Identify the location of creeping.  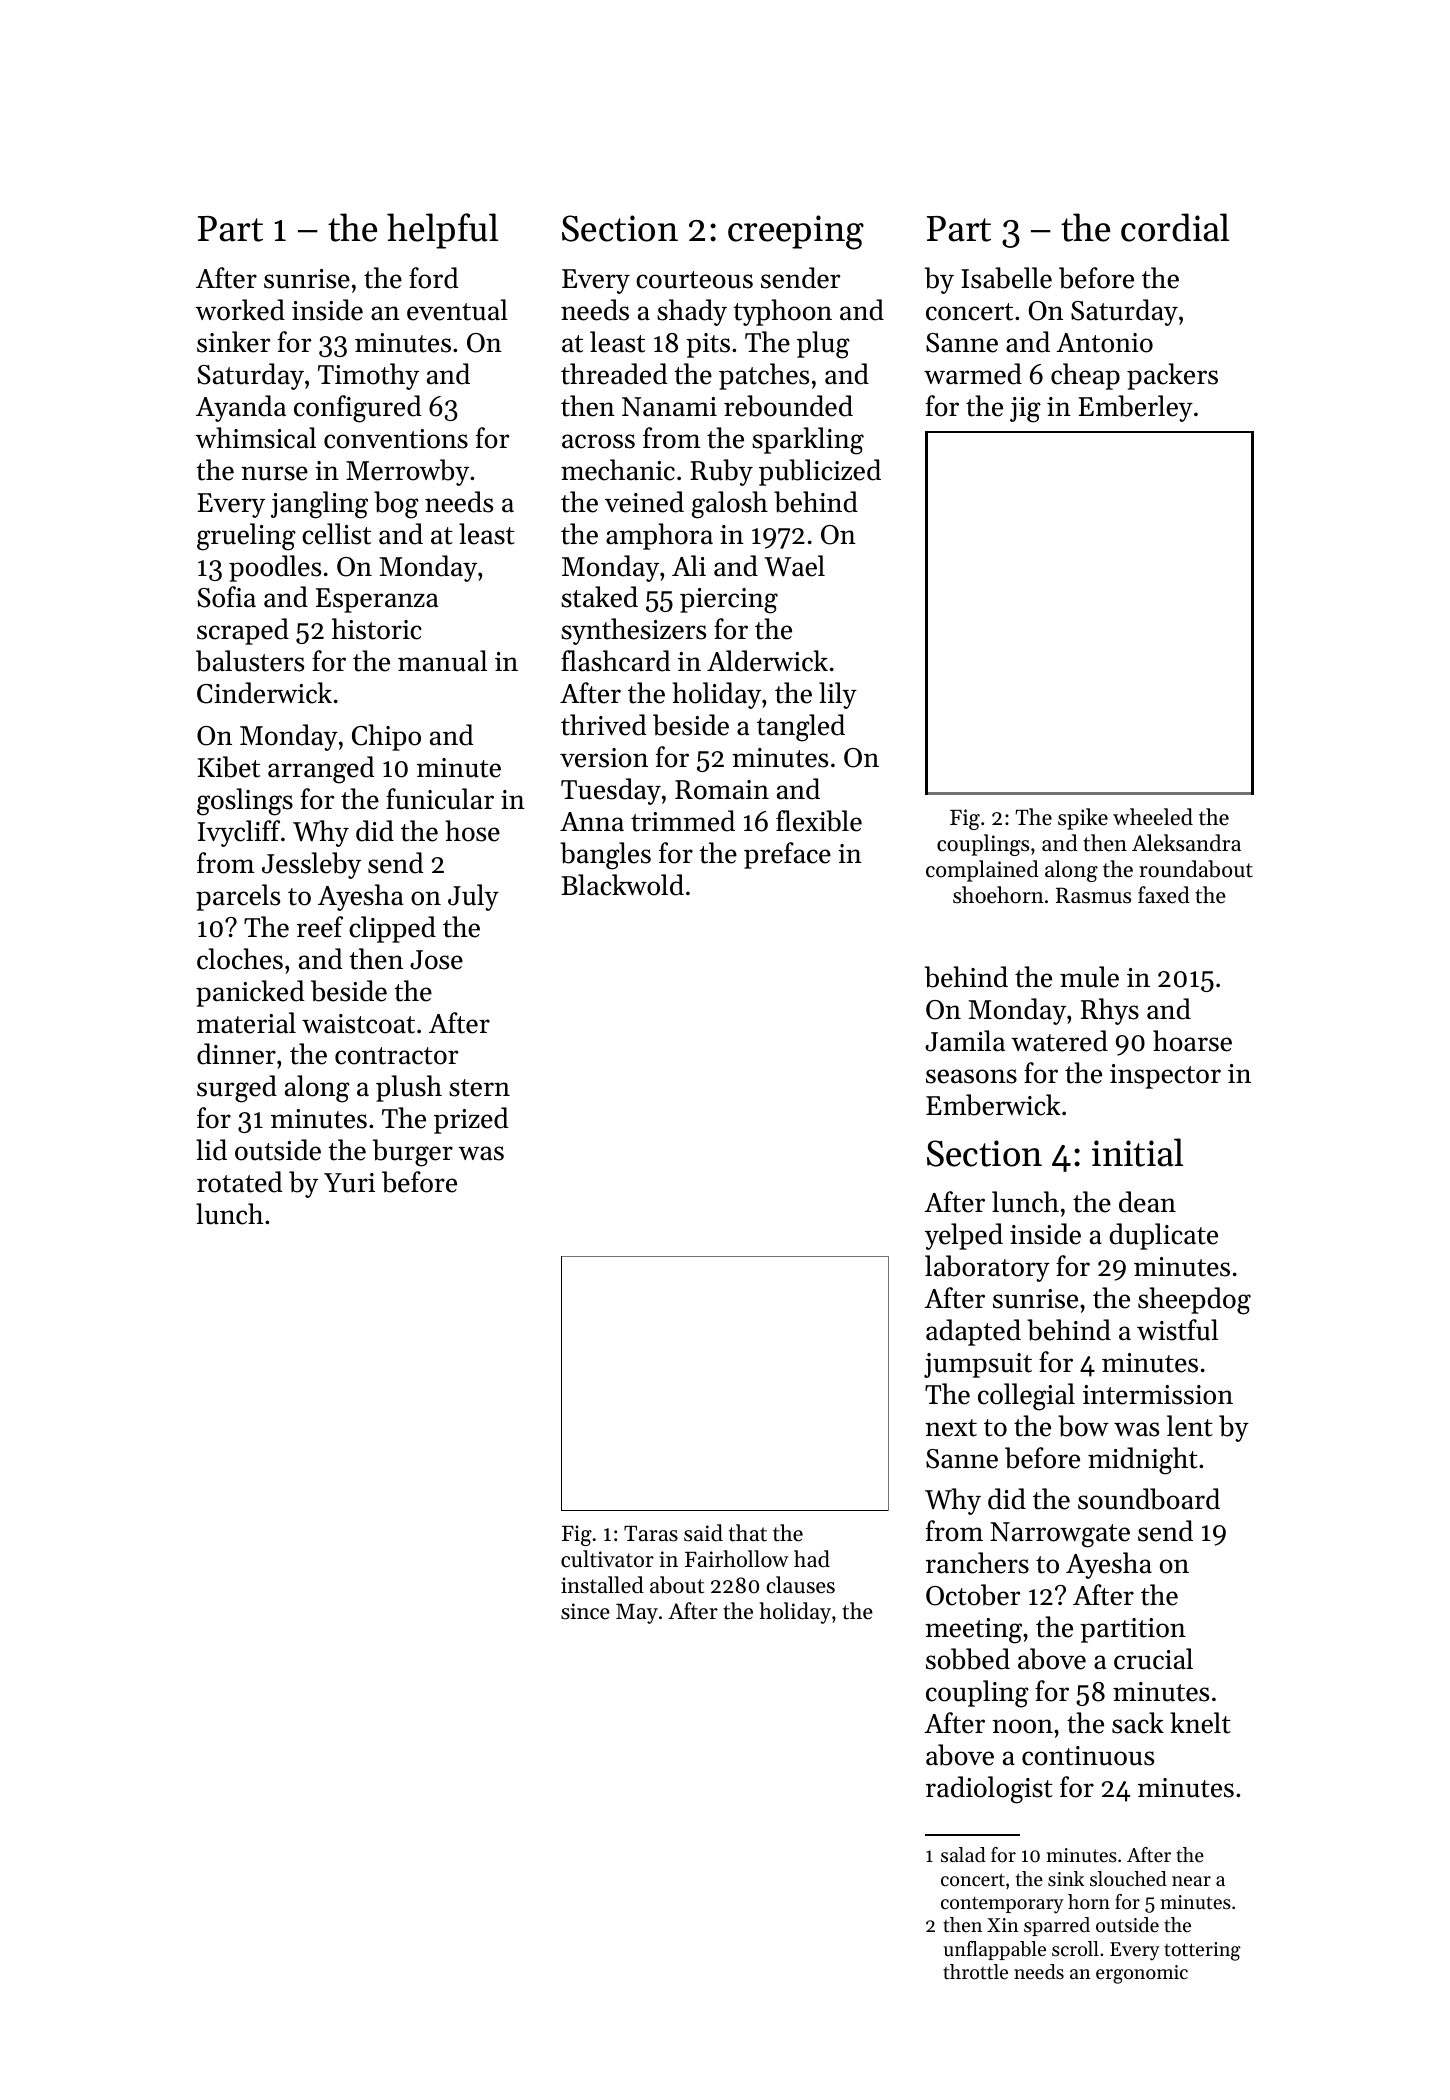
(796, 232).
